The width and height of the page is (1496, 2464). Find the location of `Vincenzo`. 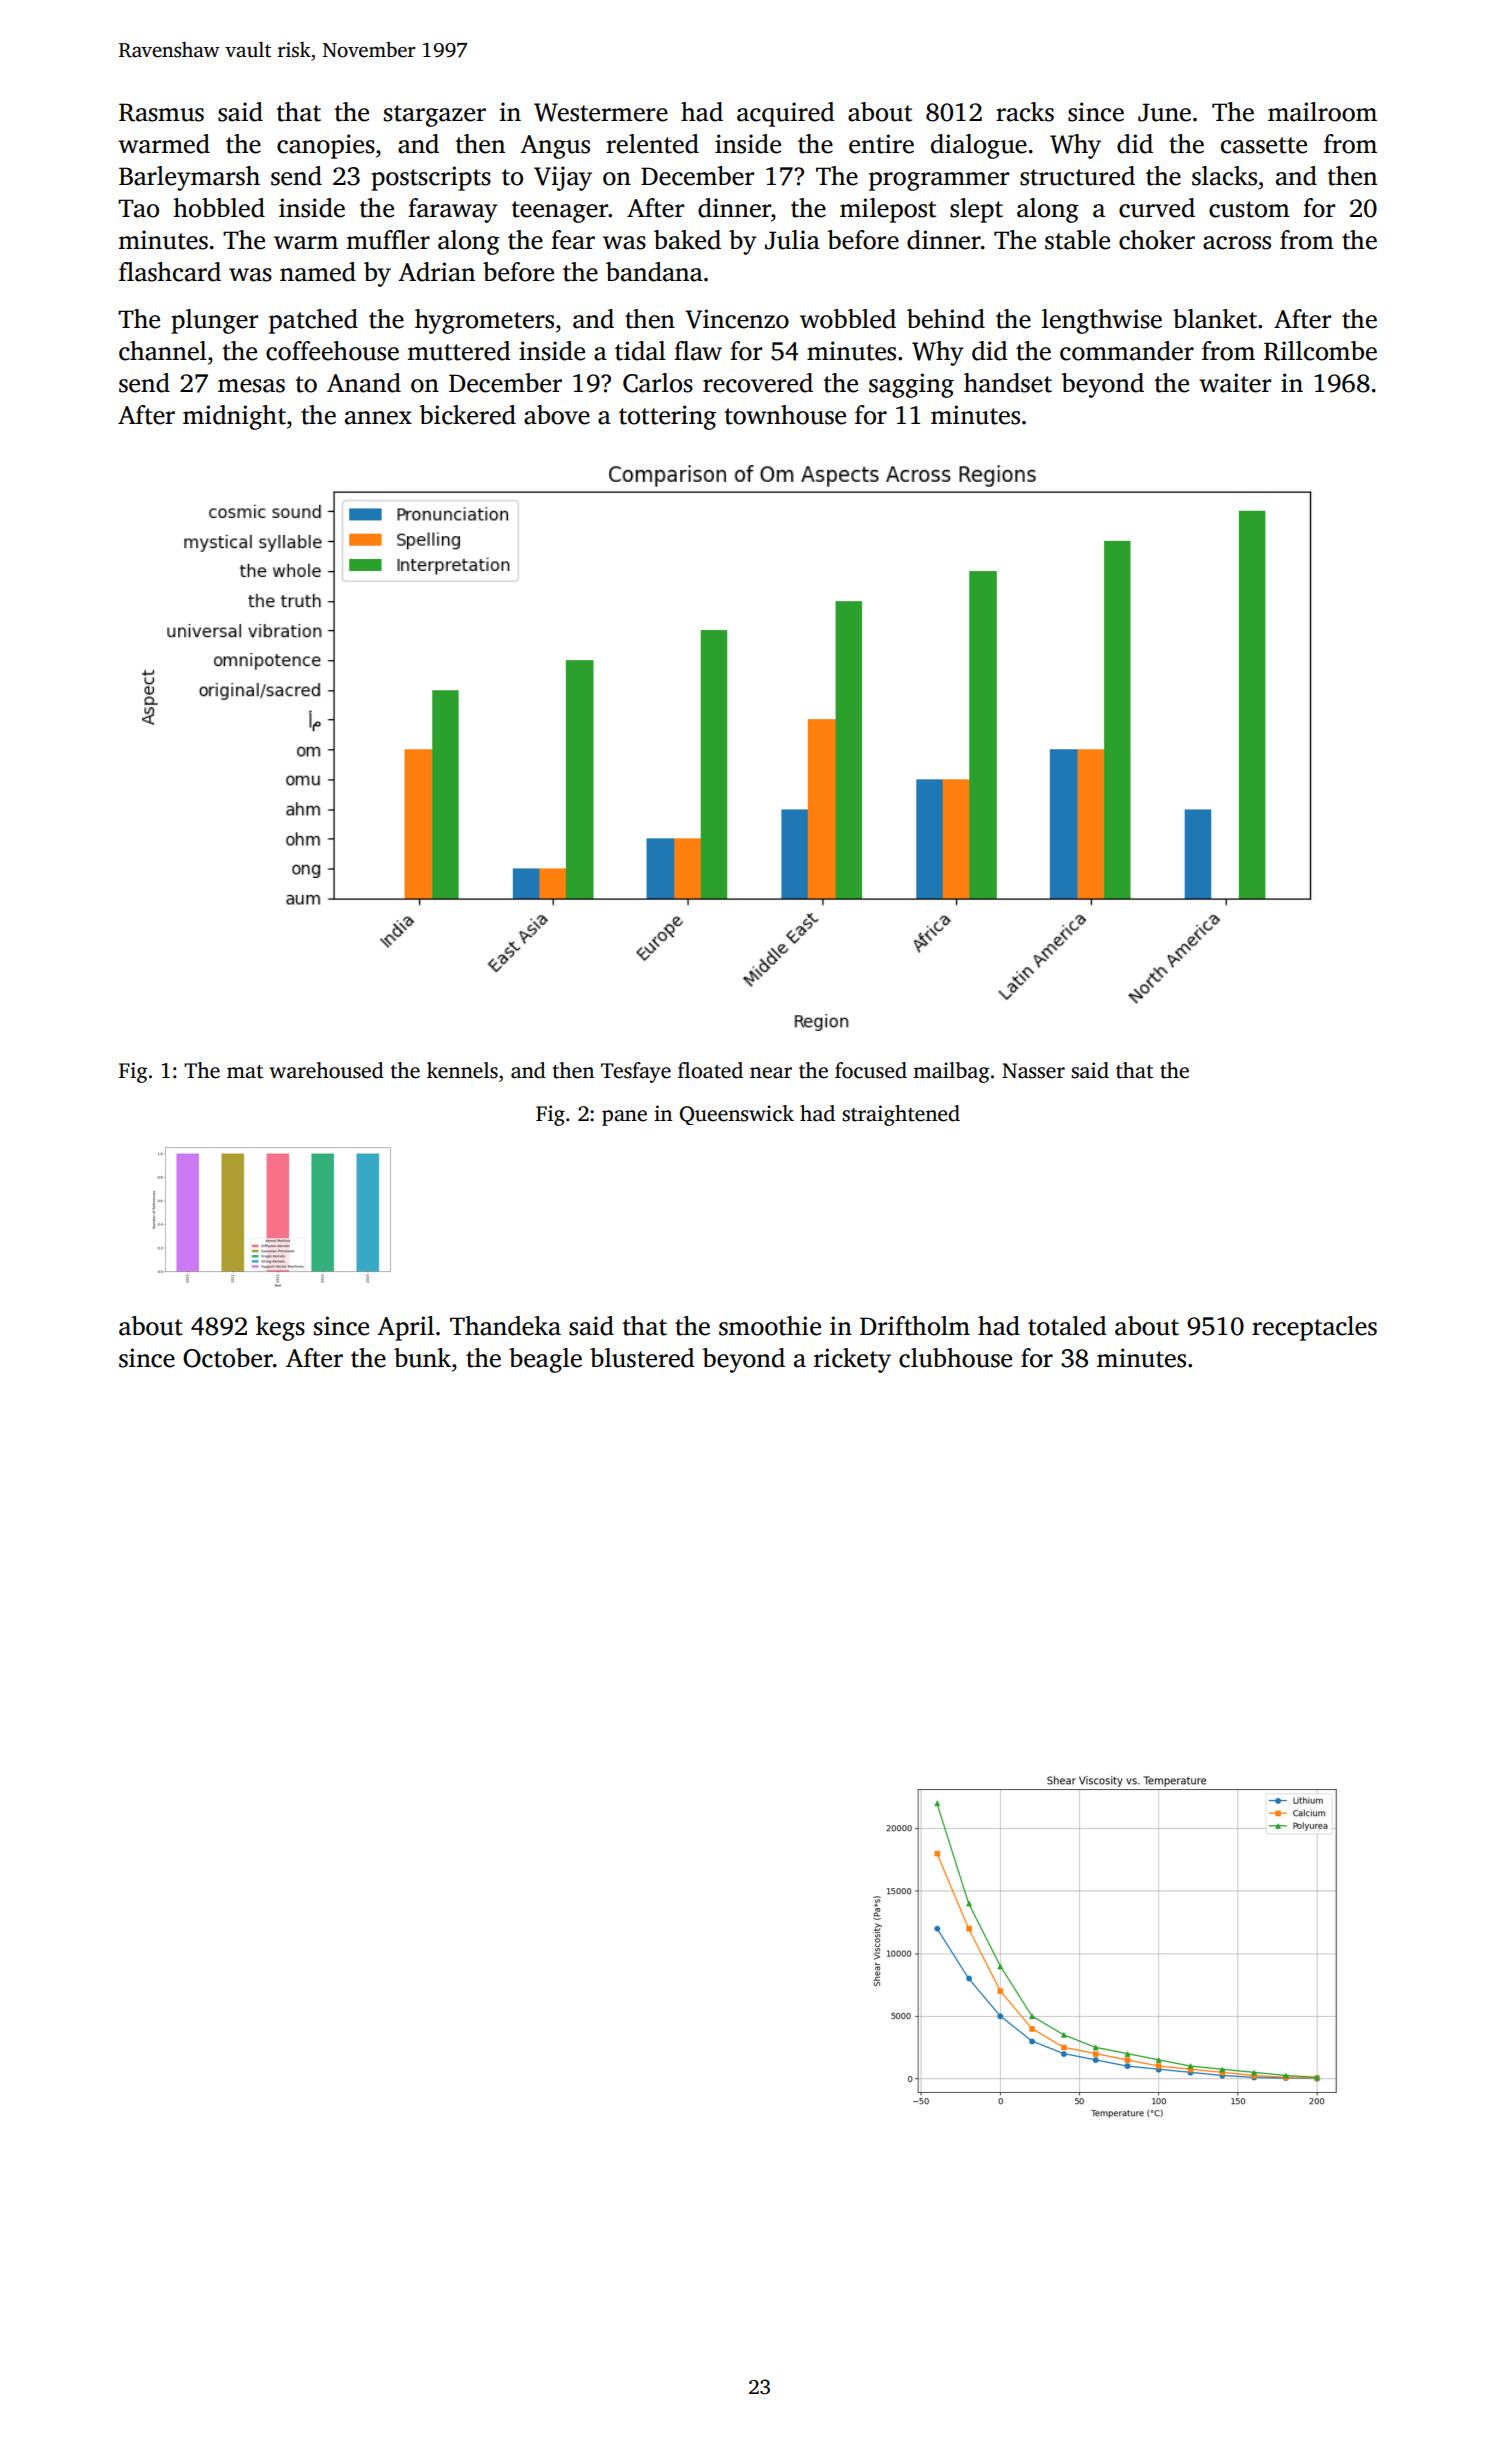

Vincenzo is located at coordinates (737, 319).
